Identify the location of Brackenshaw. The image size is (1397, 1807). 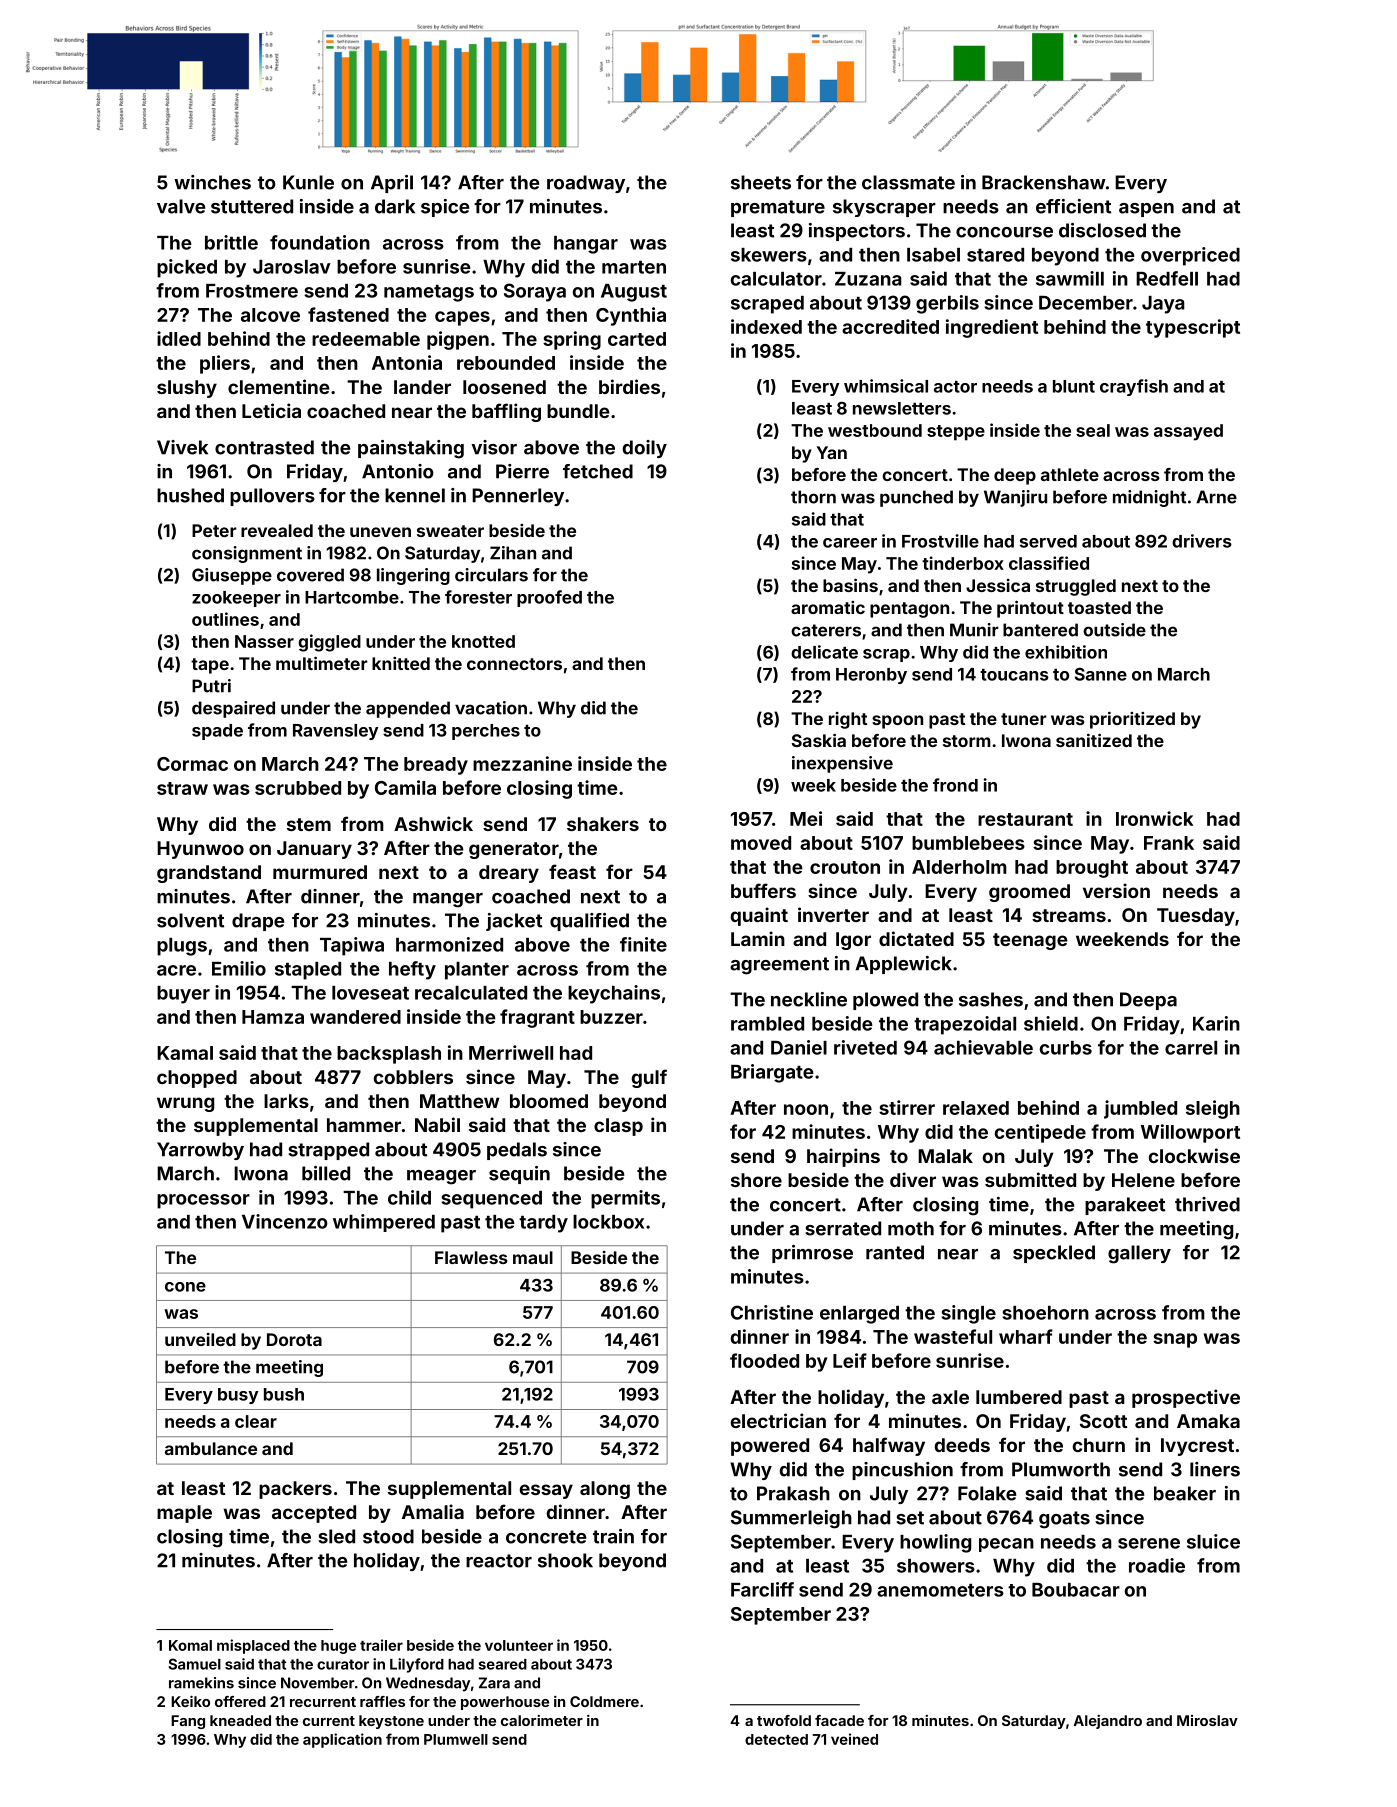
(1044, 182).
